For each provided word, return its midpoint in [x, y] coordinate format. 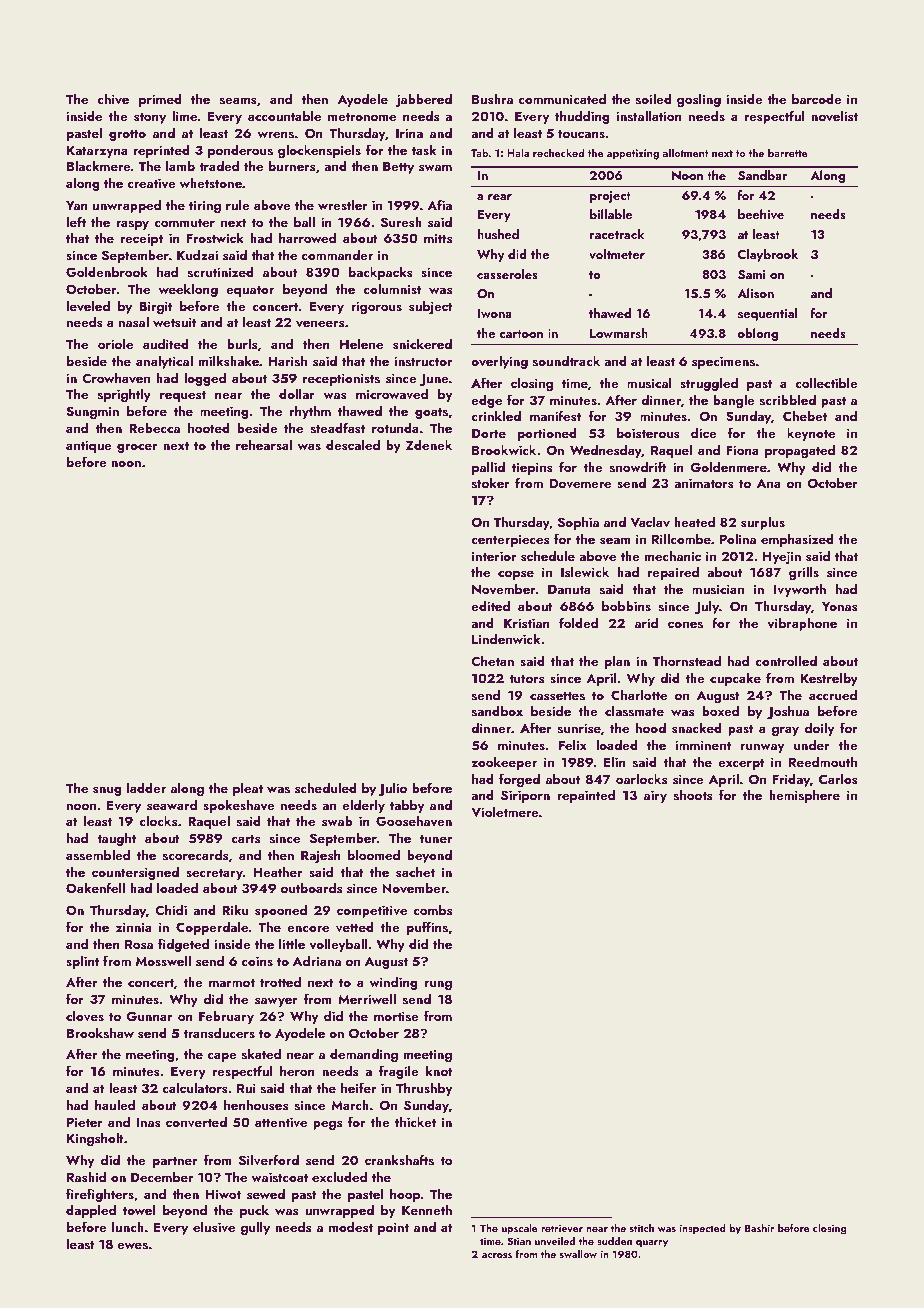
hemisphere [804, 796]
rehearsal [264, 444]
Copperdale [212, 928]
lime [185, 115]
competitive [372, 911]
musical [649, 382]
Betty [398, 168]
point [393, 1228]
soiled [654, 98]
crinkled [496, 415]
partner [175, 1162]
